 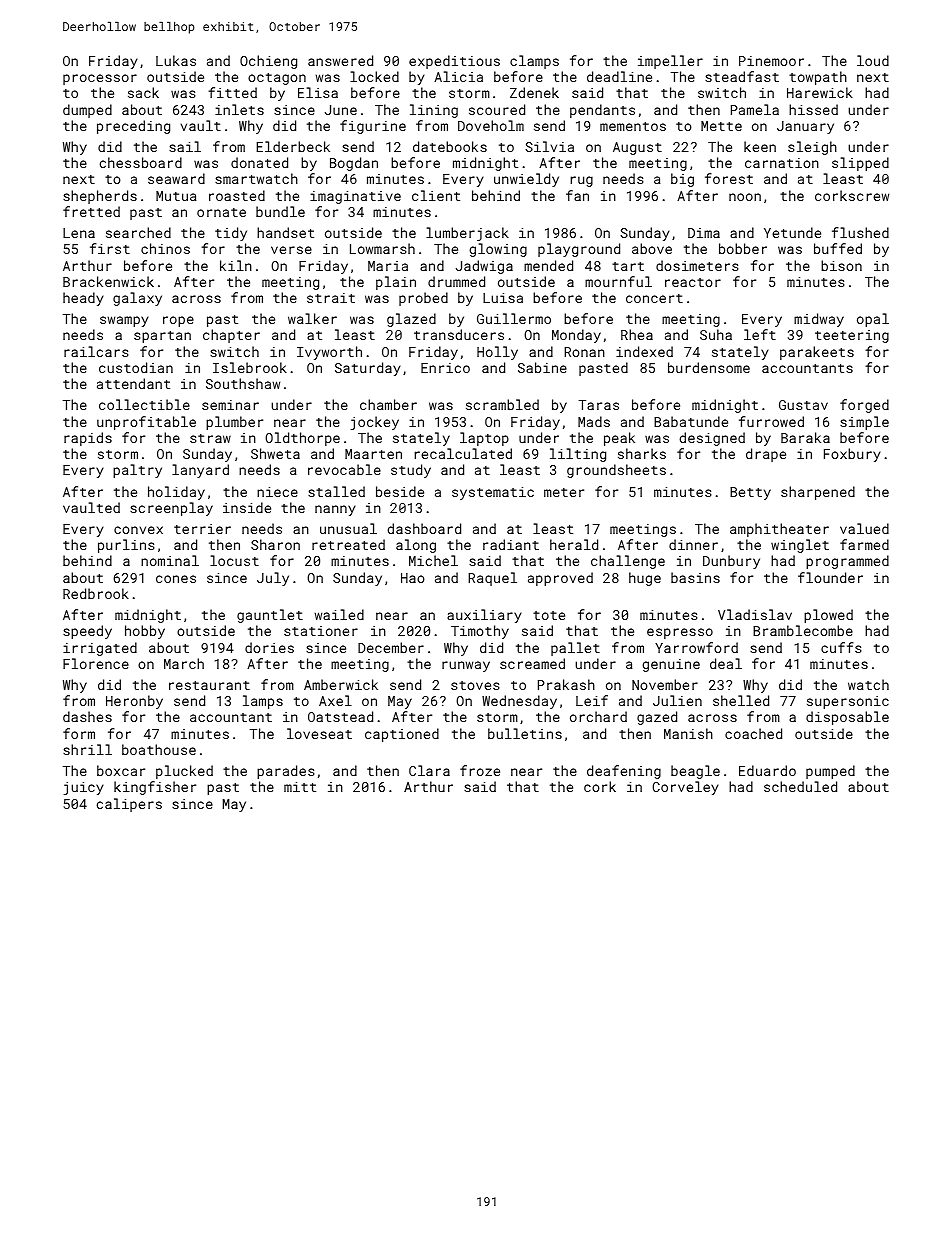 What do you see at coordinates (121, 770) in the page?
I see `boxcar` at bounding box center [121, 770].
